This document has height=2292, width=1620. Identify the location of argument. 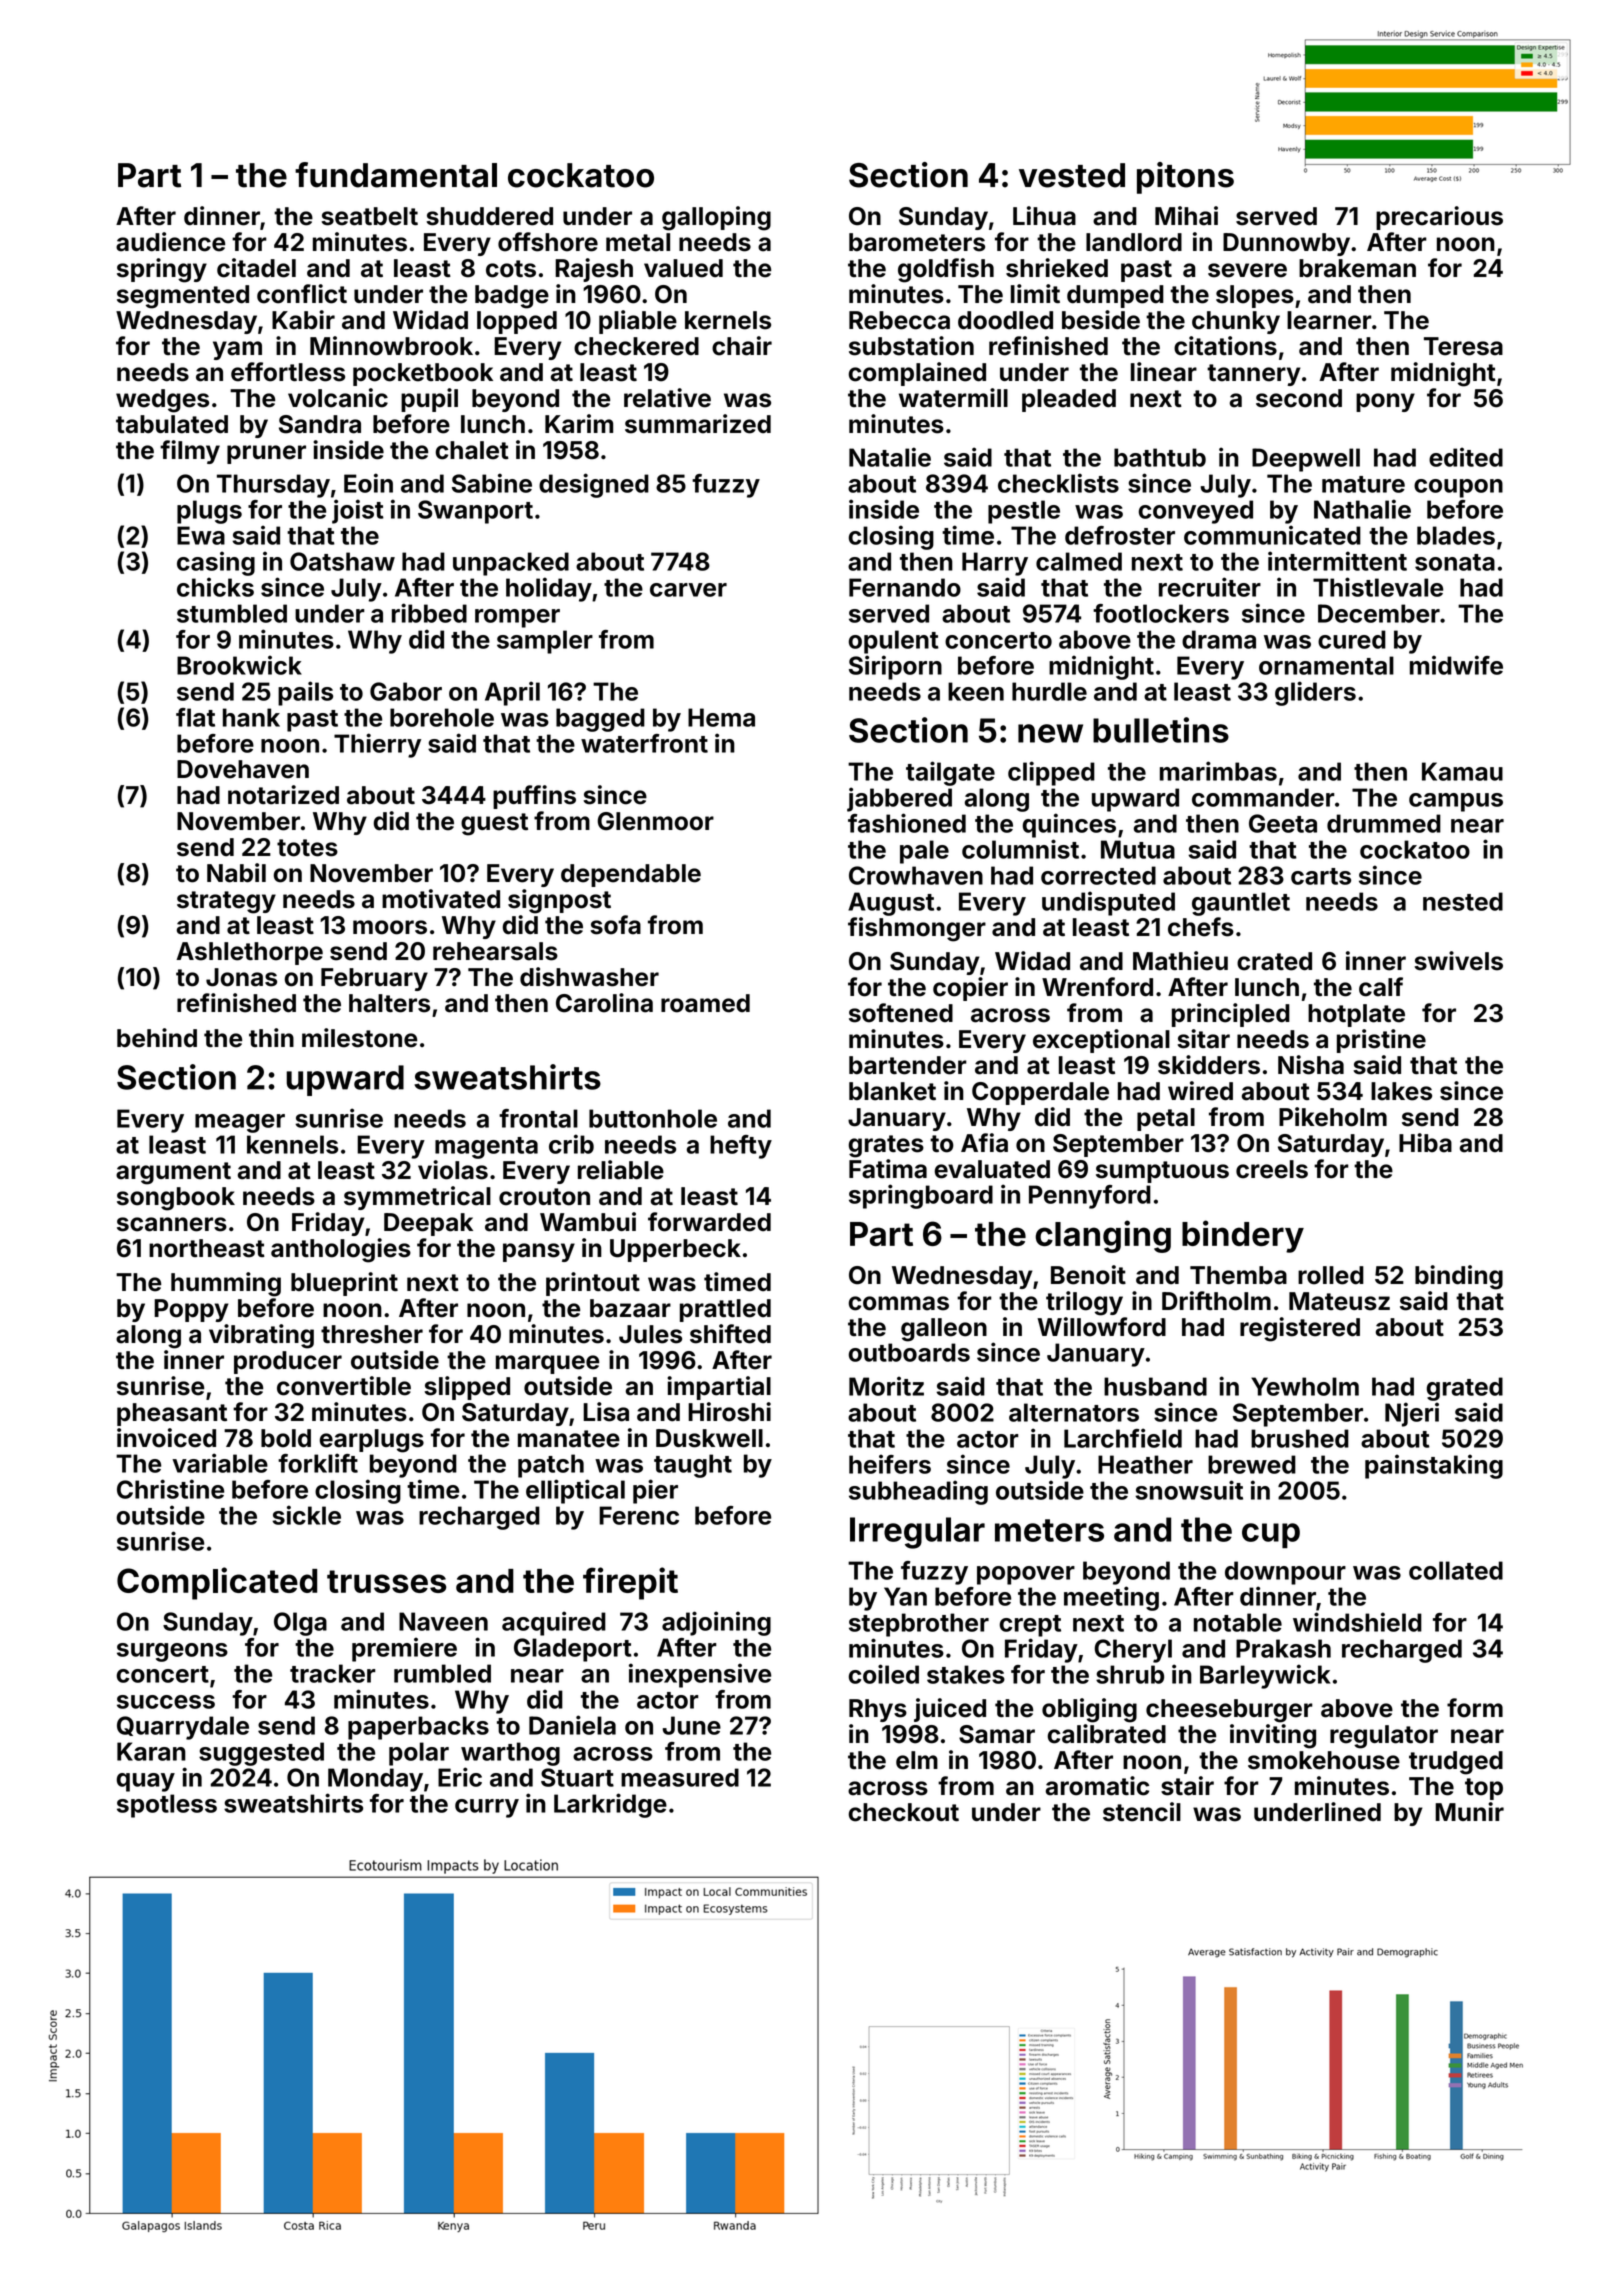
(173, 1173).
